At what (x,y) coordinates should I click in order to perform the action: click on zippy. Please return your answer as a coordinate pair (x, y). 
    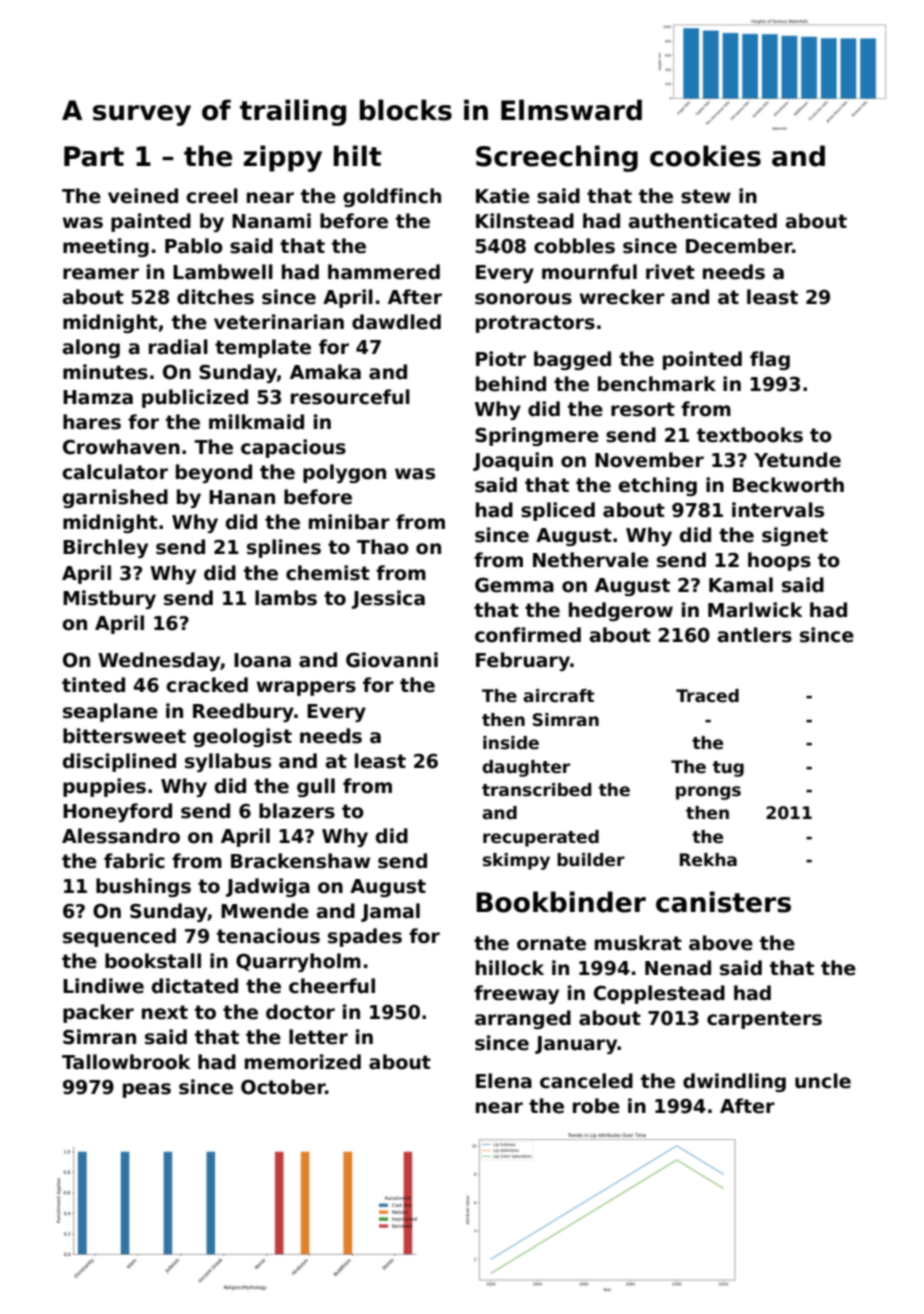
    Looking at the image, I should click on (283, 158).
